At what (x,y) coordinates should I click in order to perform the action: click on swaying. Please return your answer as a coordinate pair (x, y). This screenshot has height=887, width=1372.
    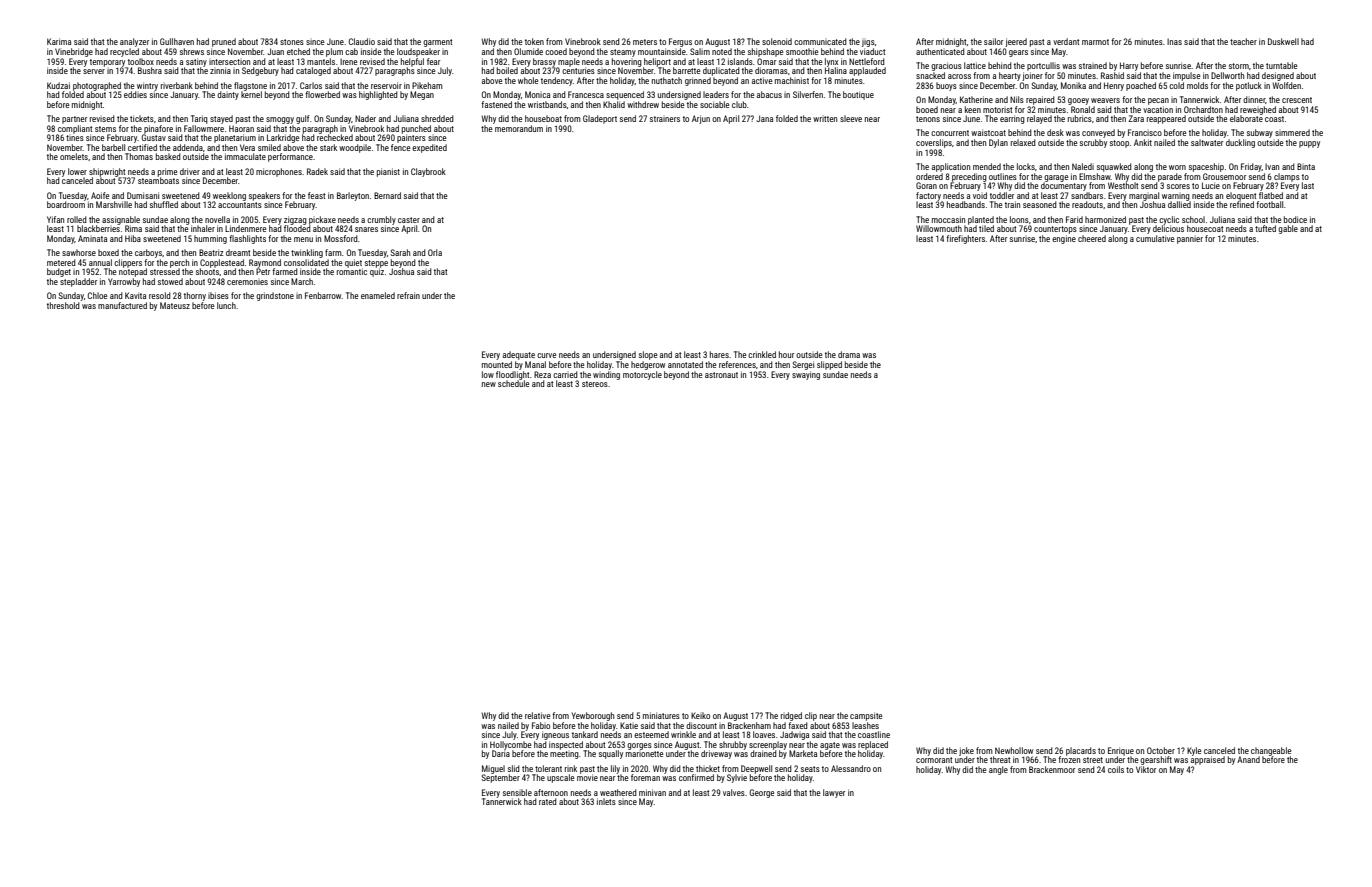
    Looking at the image, I should click on (806, 375).
